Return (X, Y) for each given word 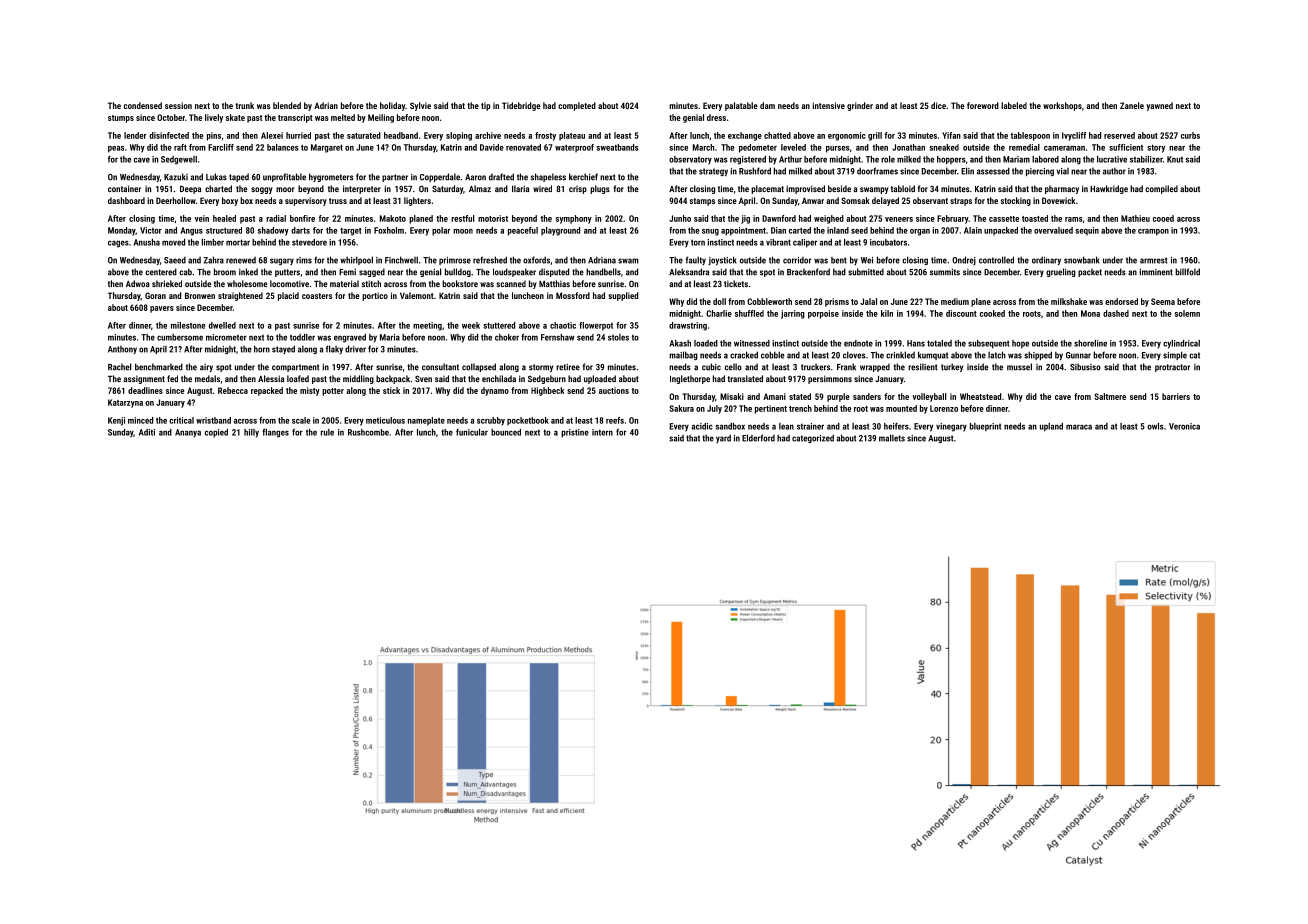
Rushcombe (368, 432)
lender (135, 135)
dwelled (222, 325)
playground (560, 231)
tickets (736, 283)
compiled (1161, 189)
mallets (892, 438)
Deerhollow (176, 200)
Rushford (755, 171)
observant (930, 200)
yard (723, 438)
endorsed (1121, 301)
